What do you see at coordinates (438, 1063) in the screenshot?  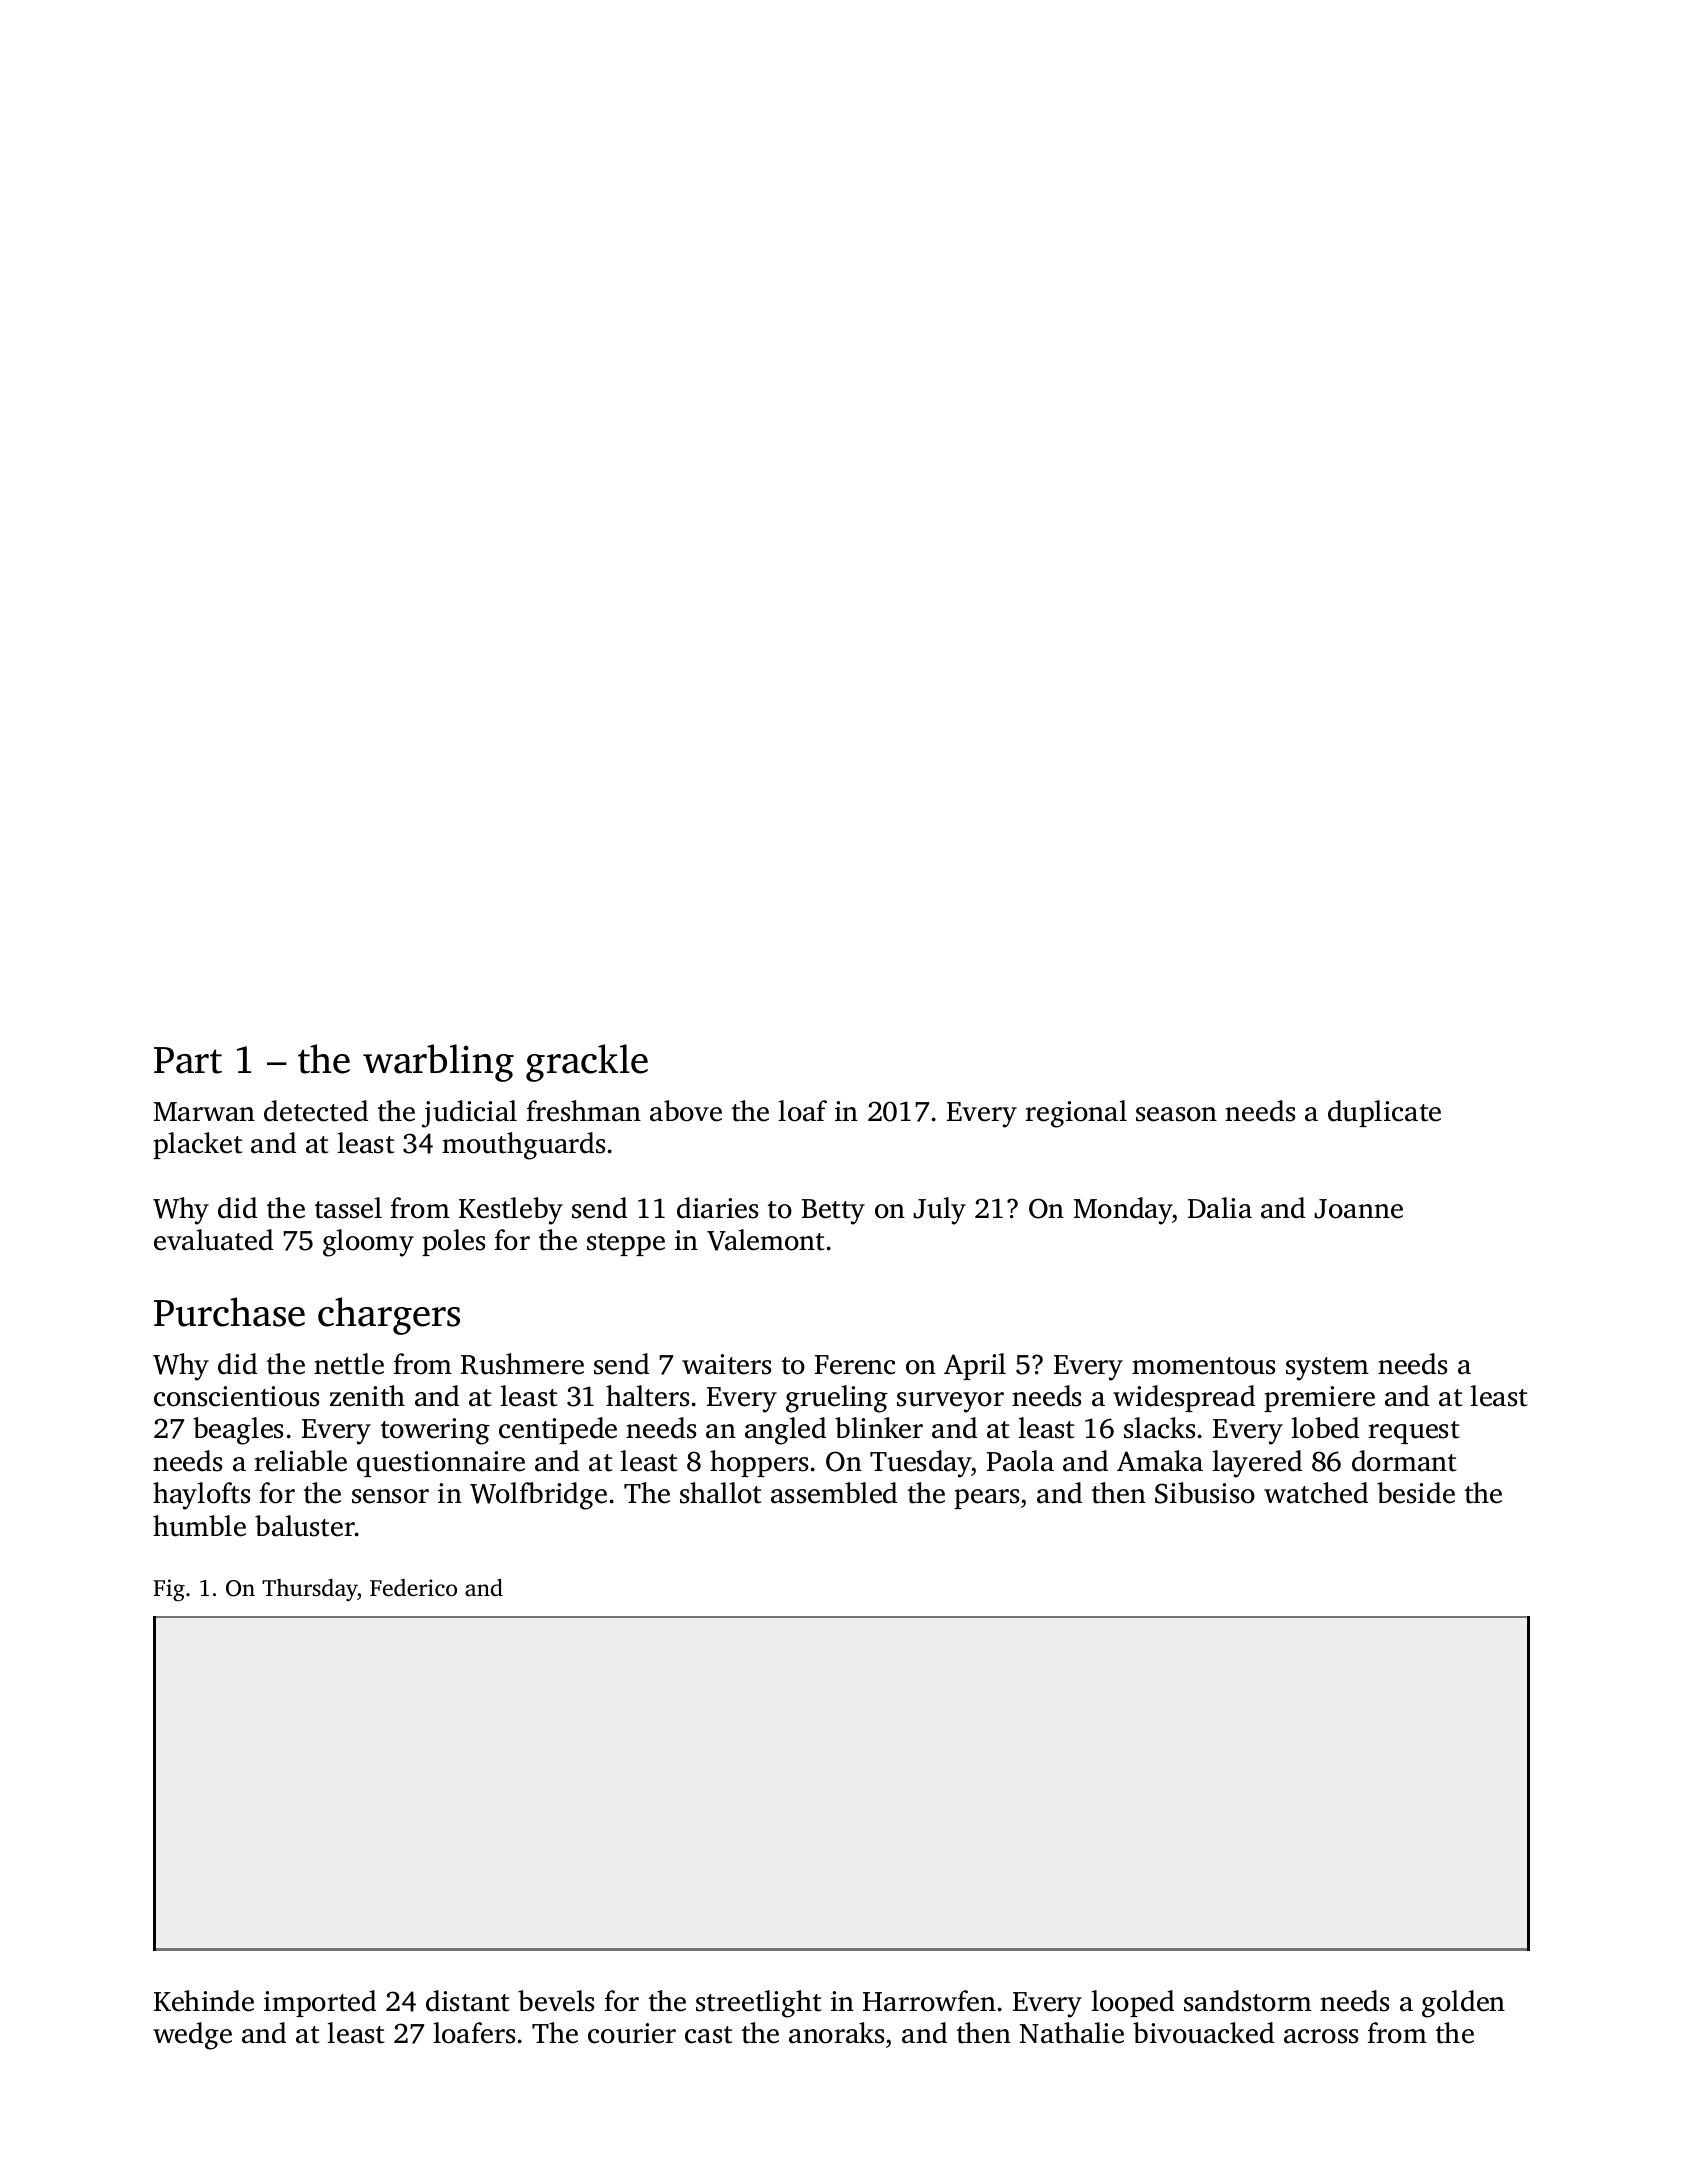 I see `warbling` at bounding box center [438, 1063].
